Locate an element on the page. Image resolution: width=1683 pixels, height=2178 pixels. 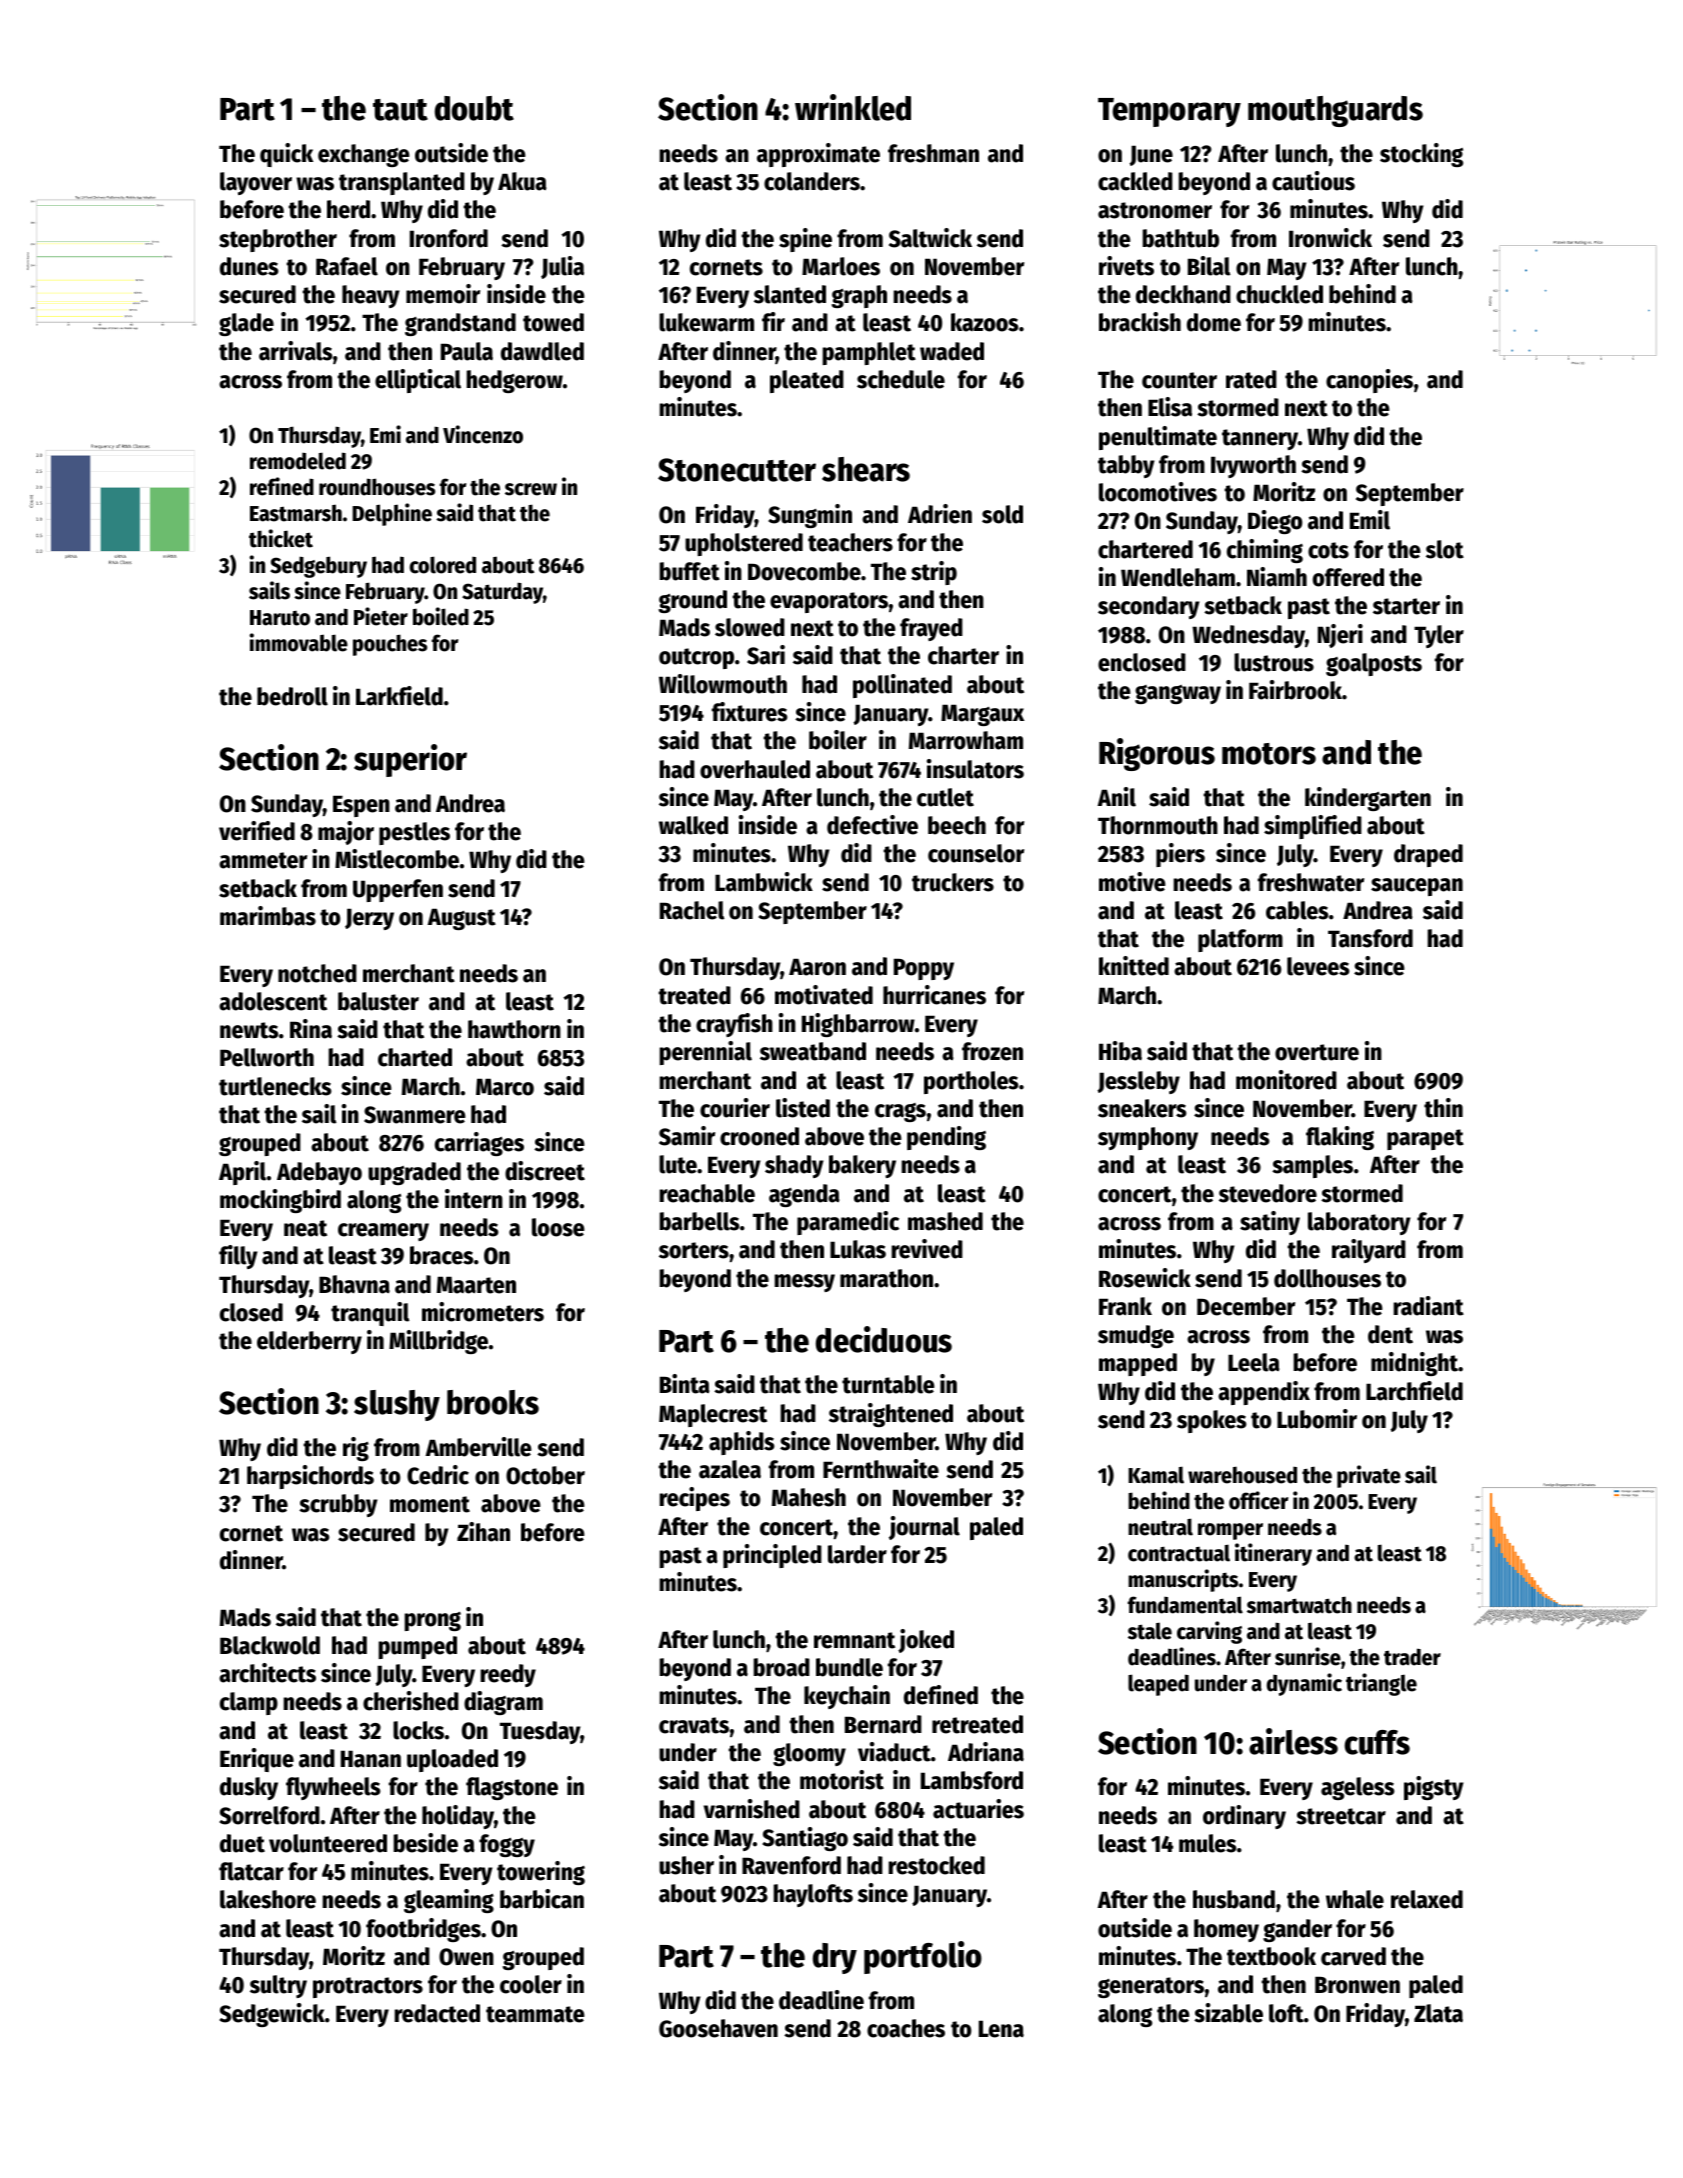
approximate is located at coordinates (818, 155).
